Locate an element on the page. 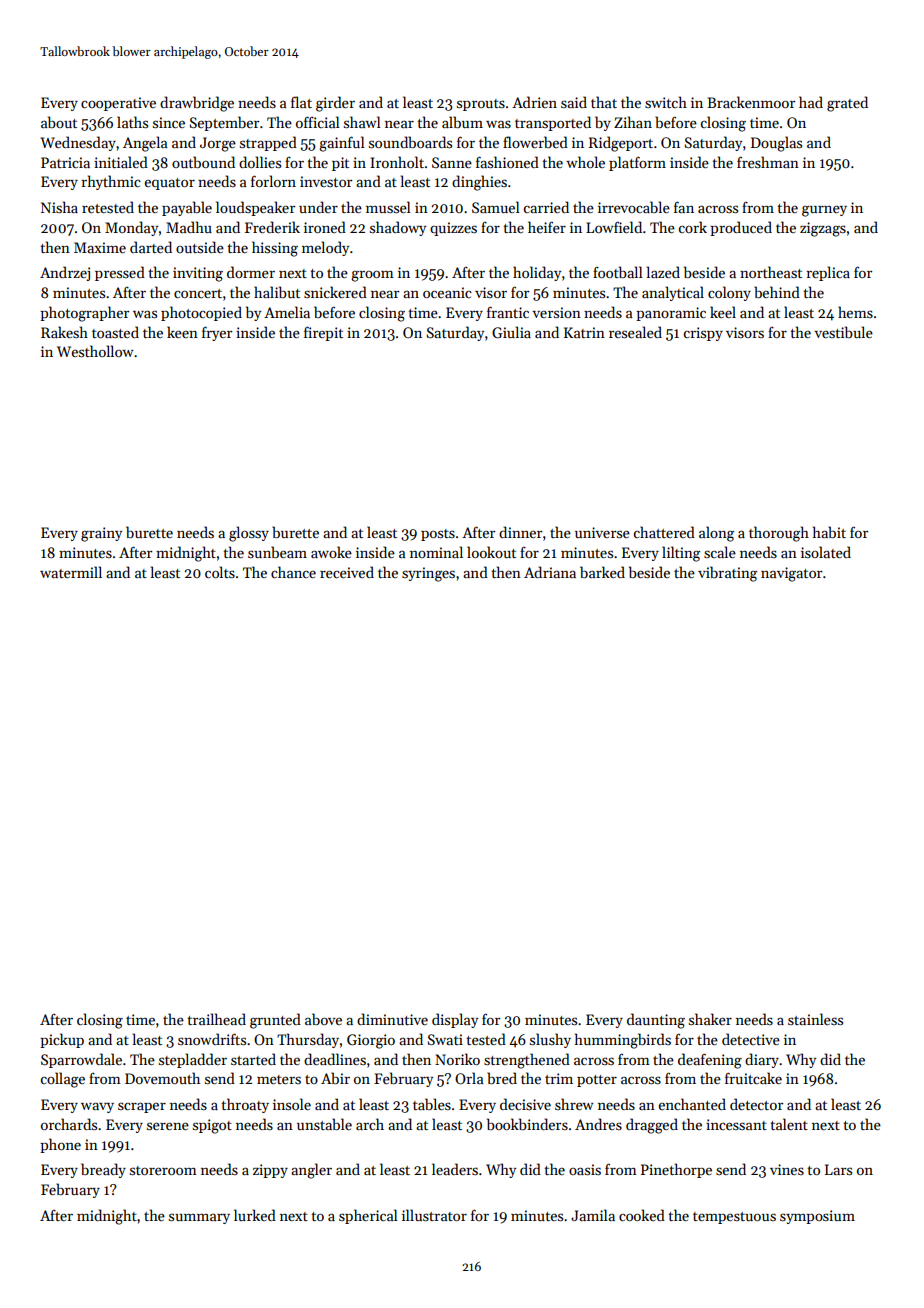  tables is located at coordinates (432, 1104).
